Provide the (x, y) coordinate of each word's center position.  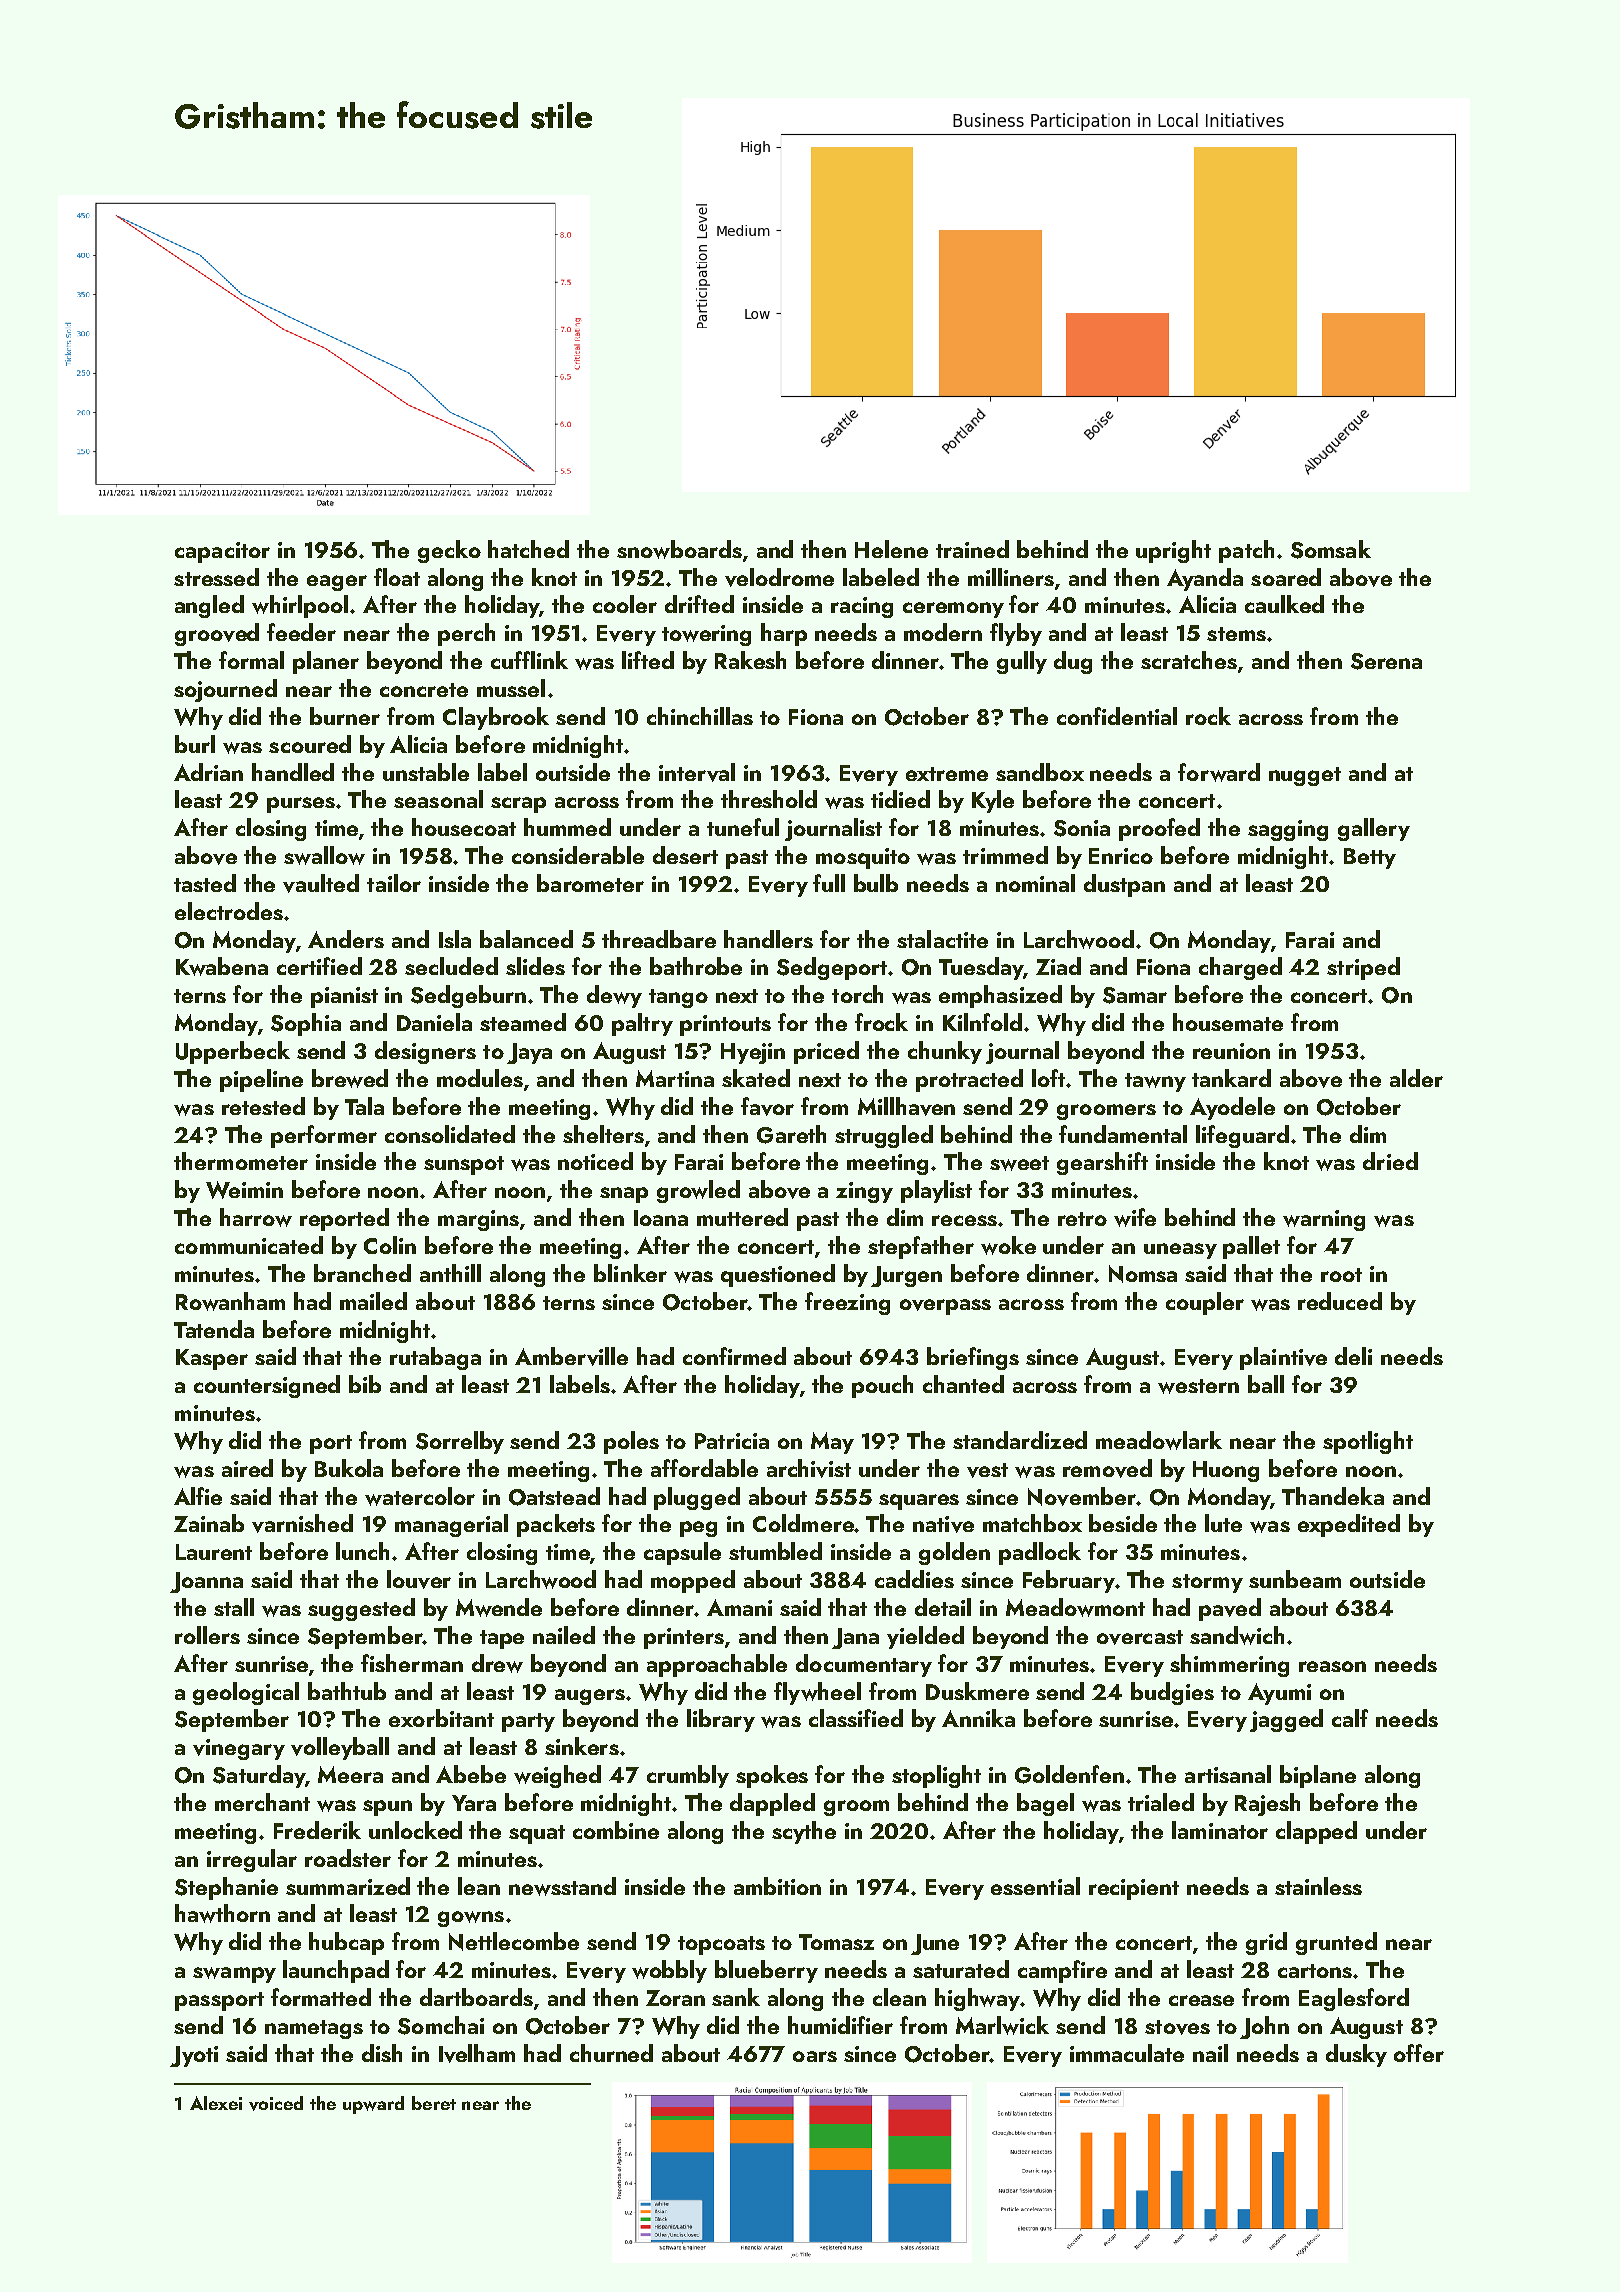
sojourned (225, 690)
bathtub (347, 1691)
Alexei (216, 2103)
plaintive (1283, 1358)
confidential (1117, 716)
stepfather (921, 1247)
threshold (769, 799)
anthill (450, 1273)
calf (1350, 1718)
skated (756, 1078)
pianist (344, 997)
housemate (1228, 1022)
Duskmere (977, 1691)
